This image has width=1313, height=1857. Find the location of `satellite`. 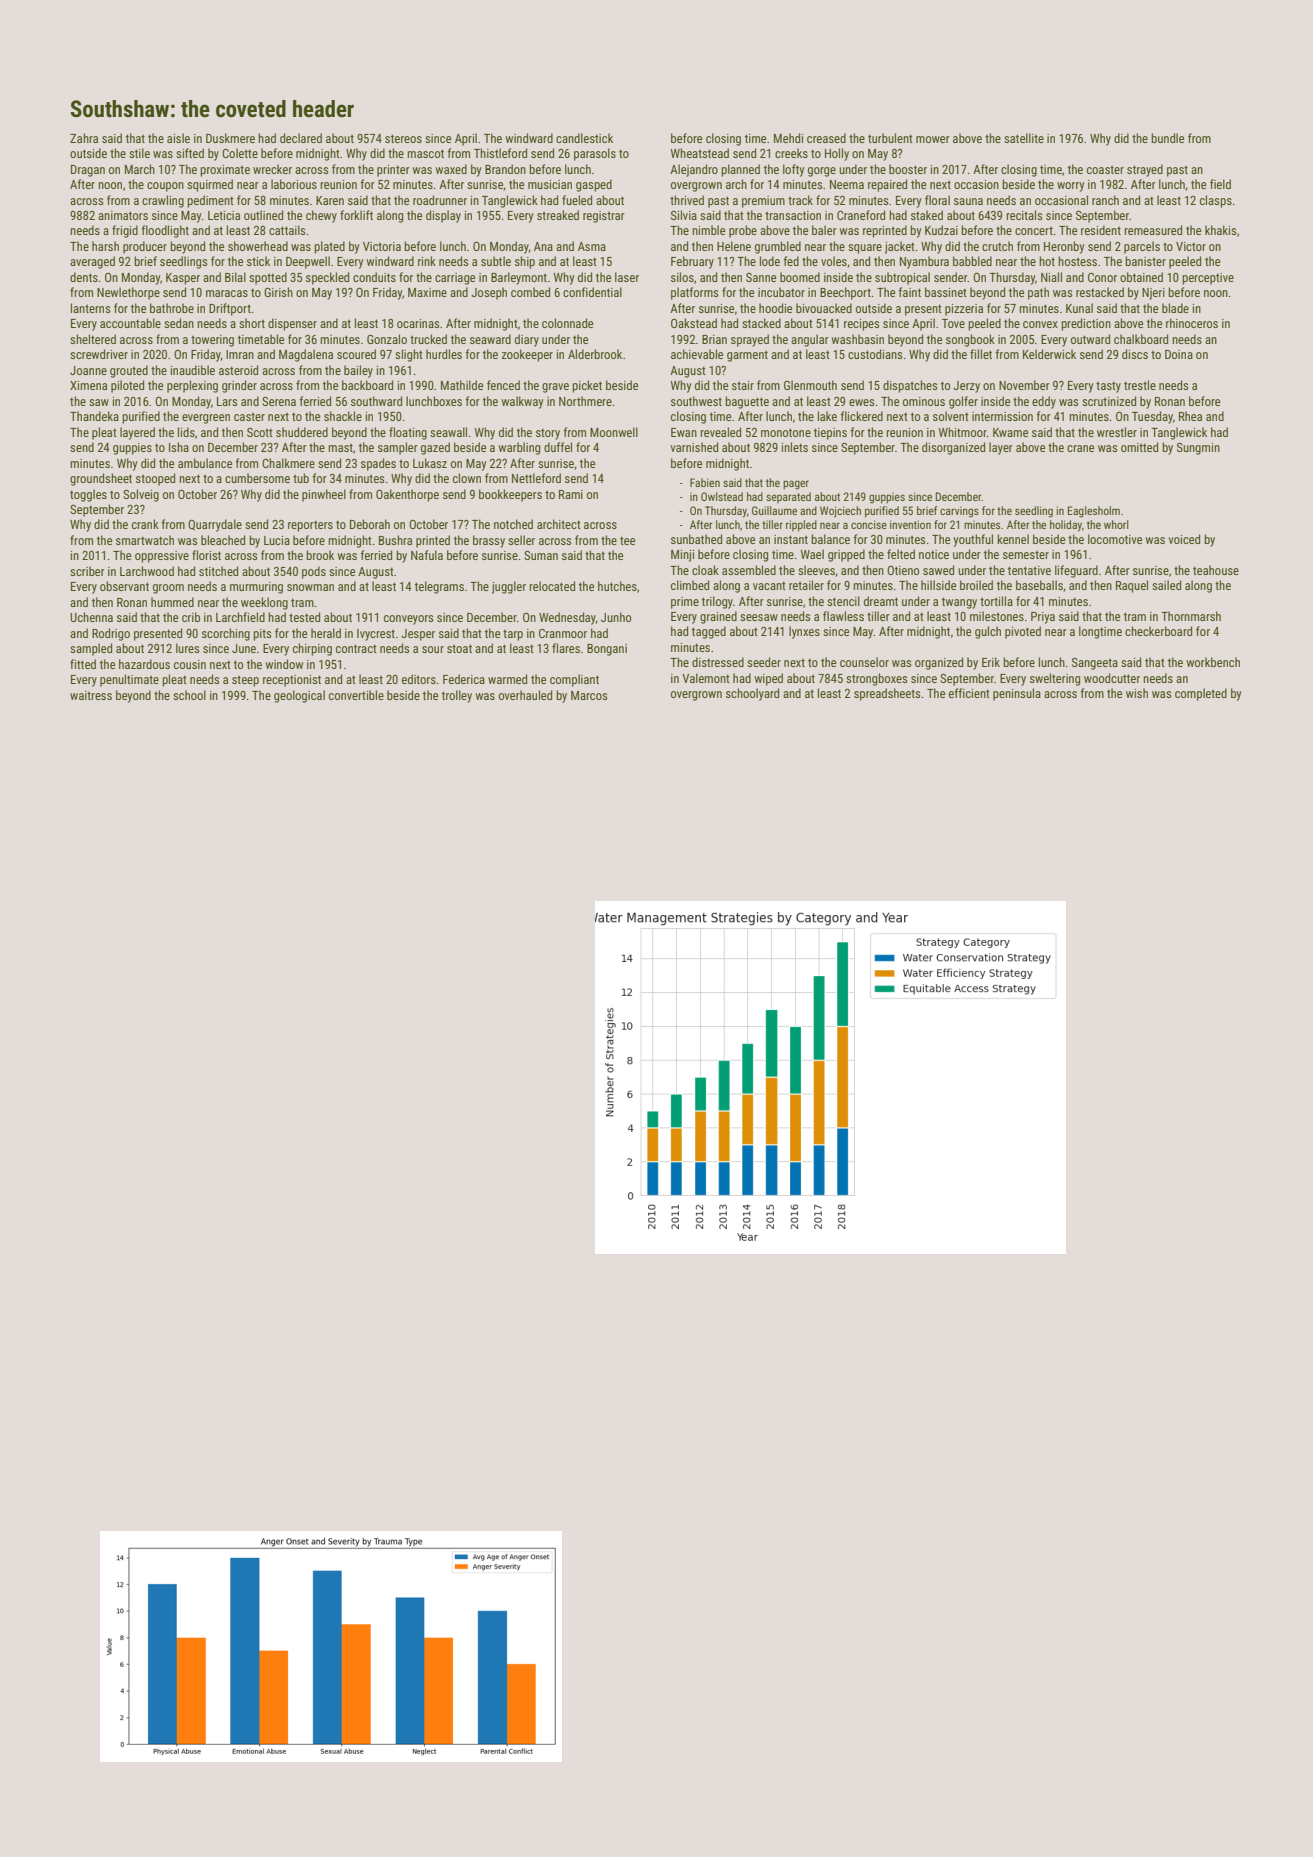

satellite is located at coordinates (1024, 138).
